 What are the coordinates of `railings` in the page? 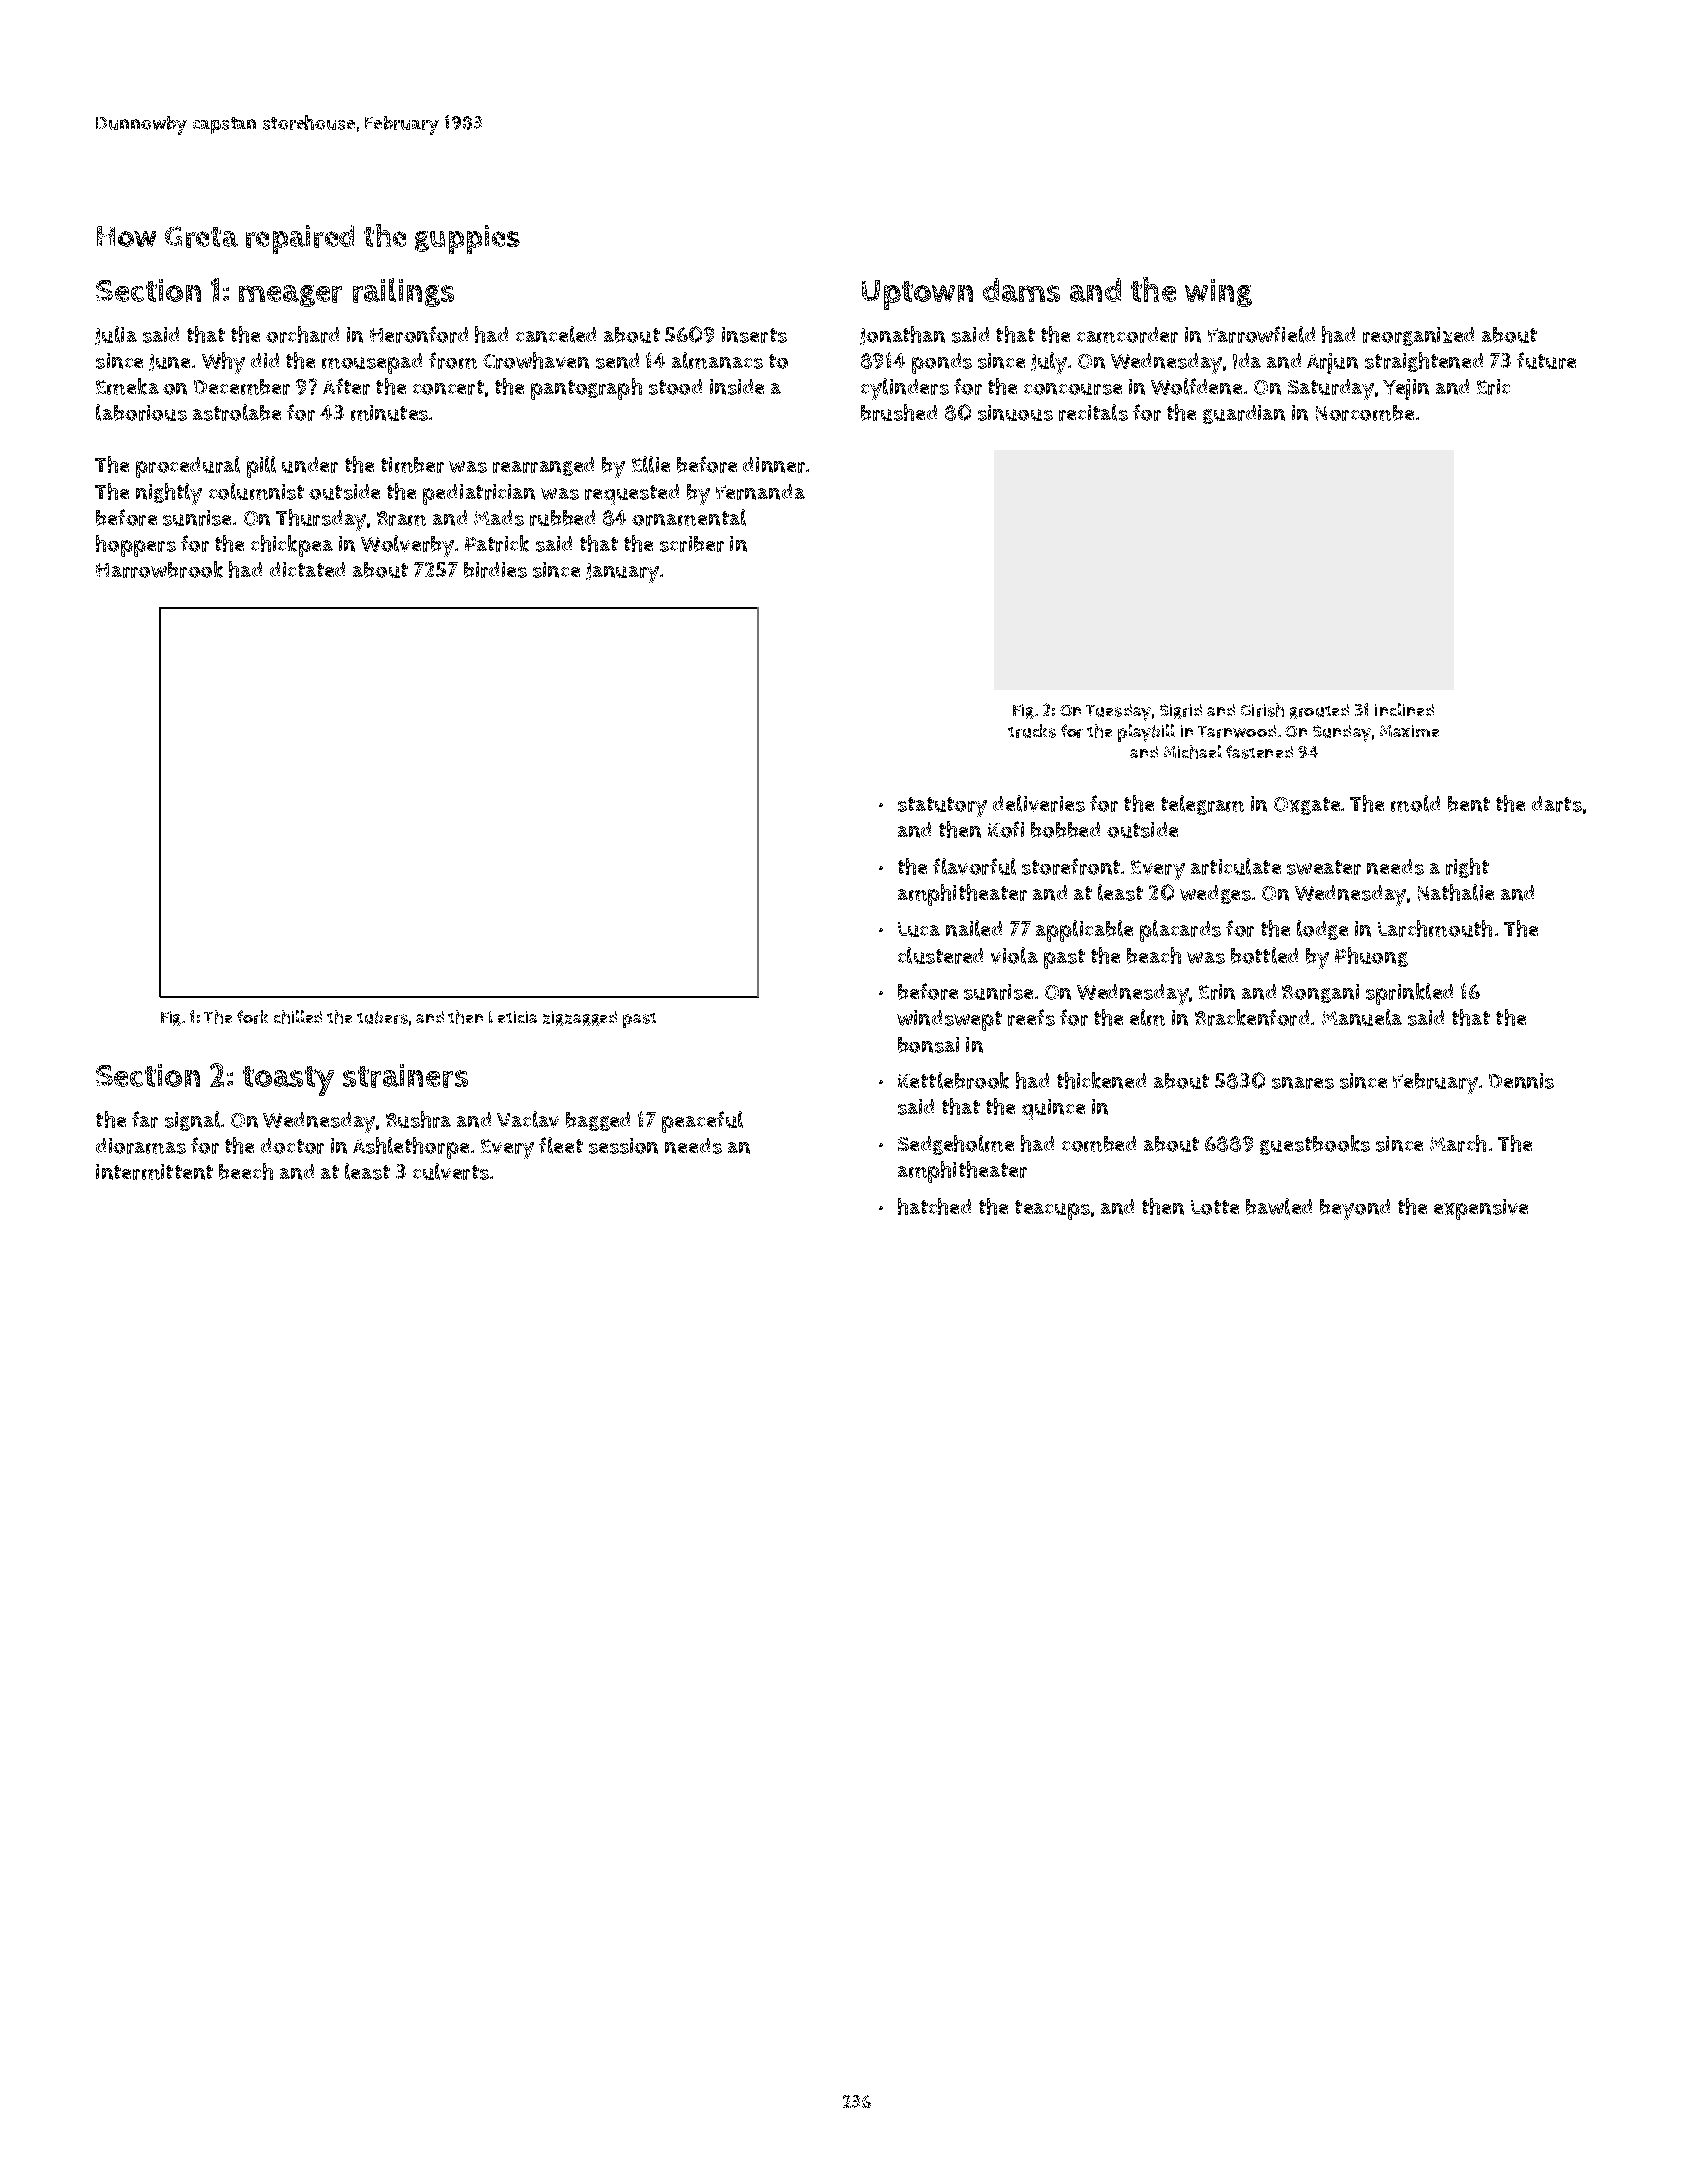 It's located at (403, 292).
